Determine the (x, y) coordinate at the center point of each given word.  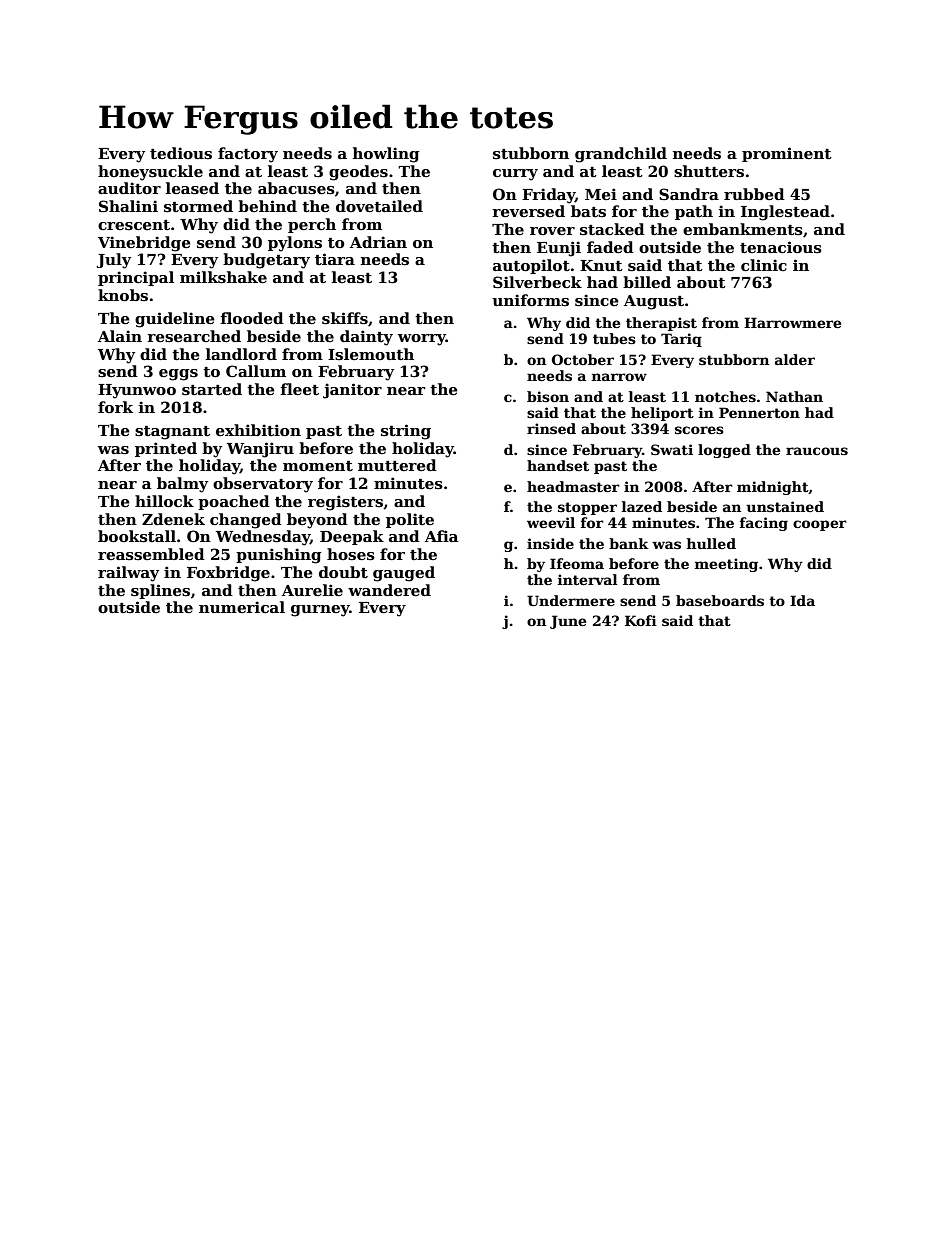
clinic (764, 265)
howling (386, 155)
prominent (787, 154)
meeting (726, 565)
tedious (181, 153)
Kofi (641, 620)
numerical (242, 607)
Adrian (378, 242)
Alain (120, 336)
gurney (320, 611)
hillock (164, 501)
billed (647, 282)
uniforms (530, 300)
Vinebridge (144, 244)
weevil (551, 522)
